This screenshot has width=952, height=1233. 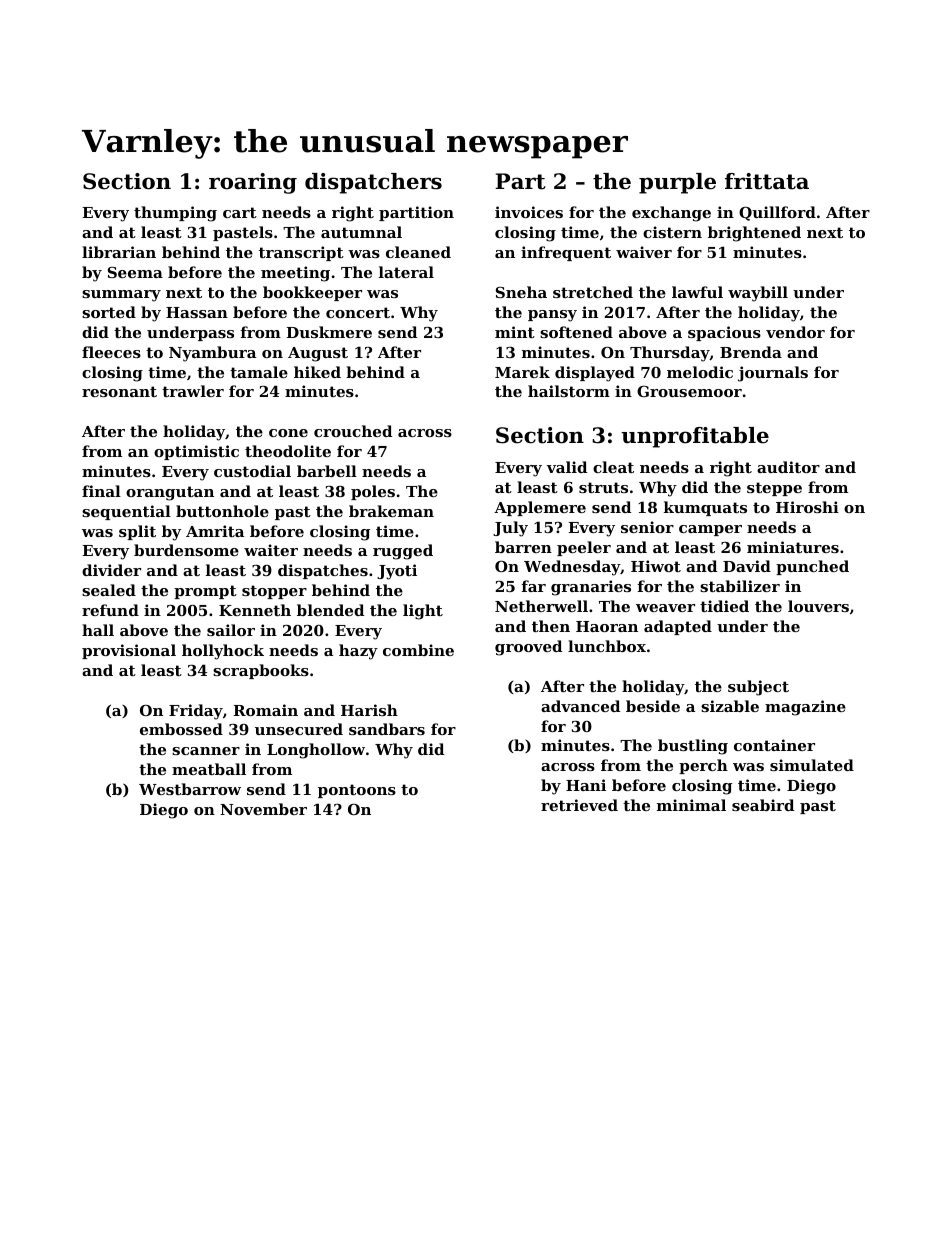 I want to click on Westbarrow, so click(x=190, y=789).
